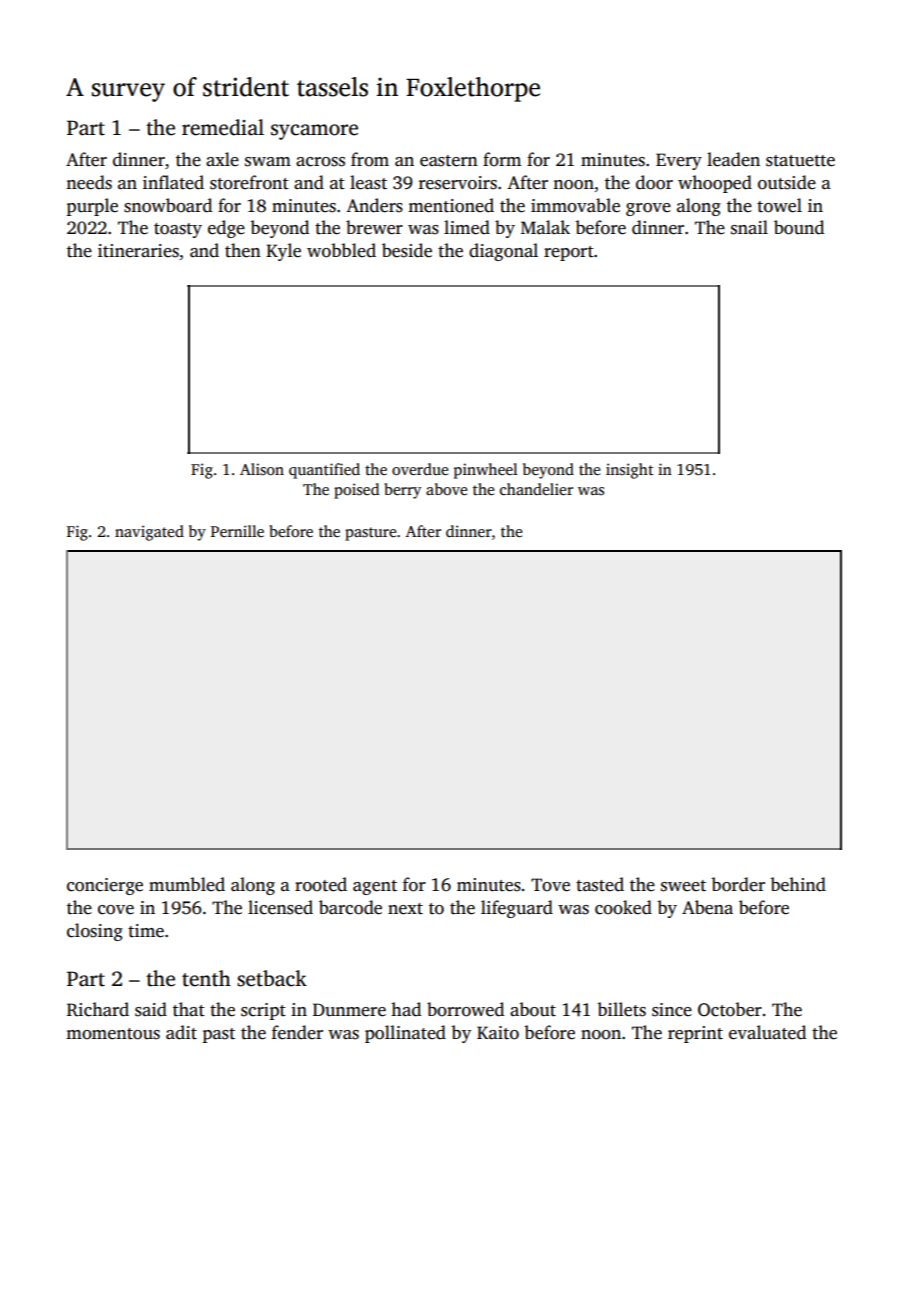 Image resolution: width=908 pixels, height=1316 pixels. I want to click on leaden, so click(733, 159).
